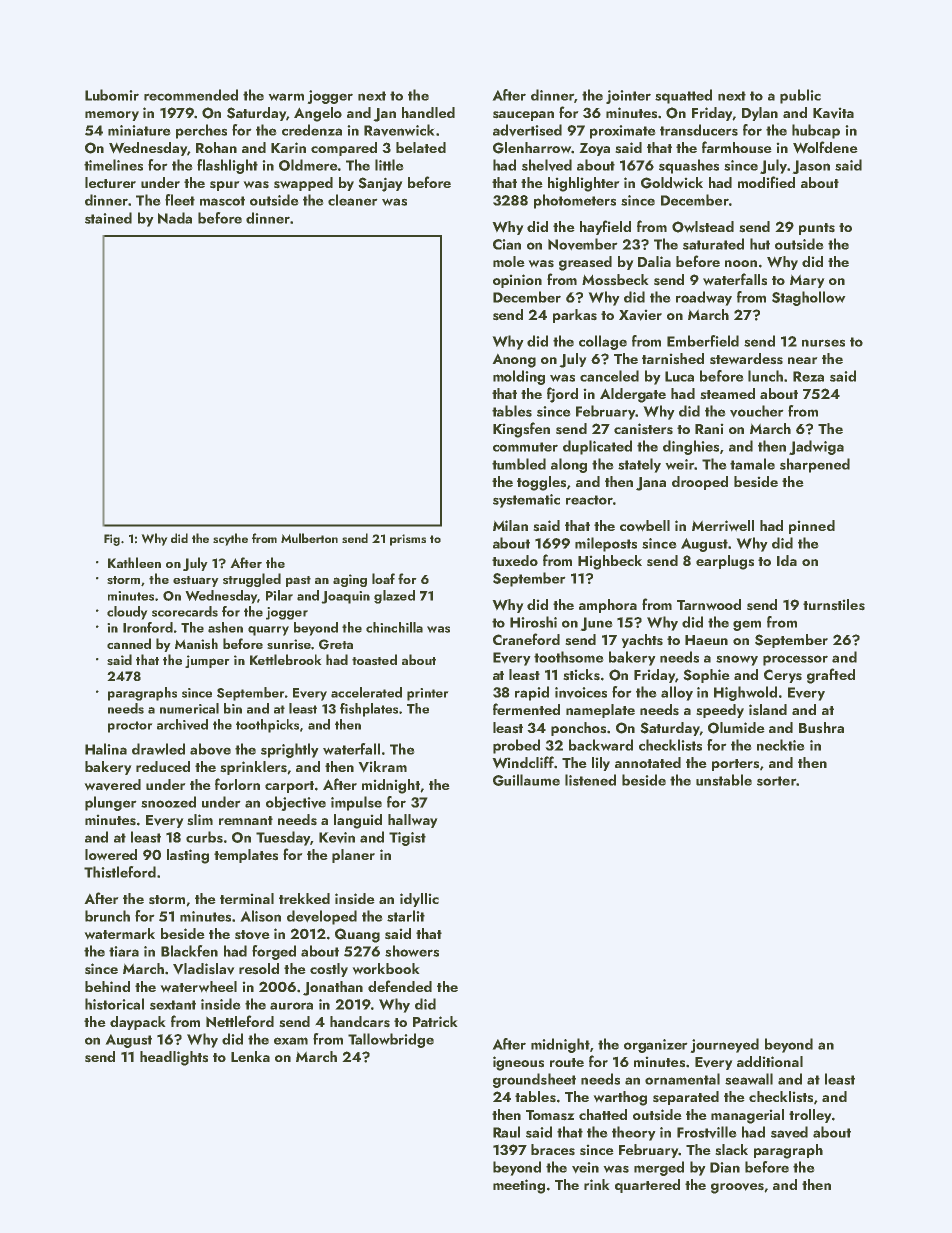  I want to click on recommended, so click(191, 95).
